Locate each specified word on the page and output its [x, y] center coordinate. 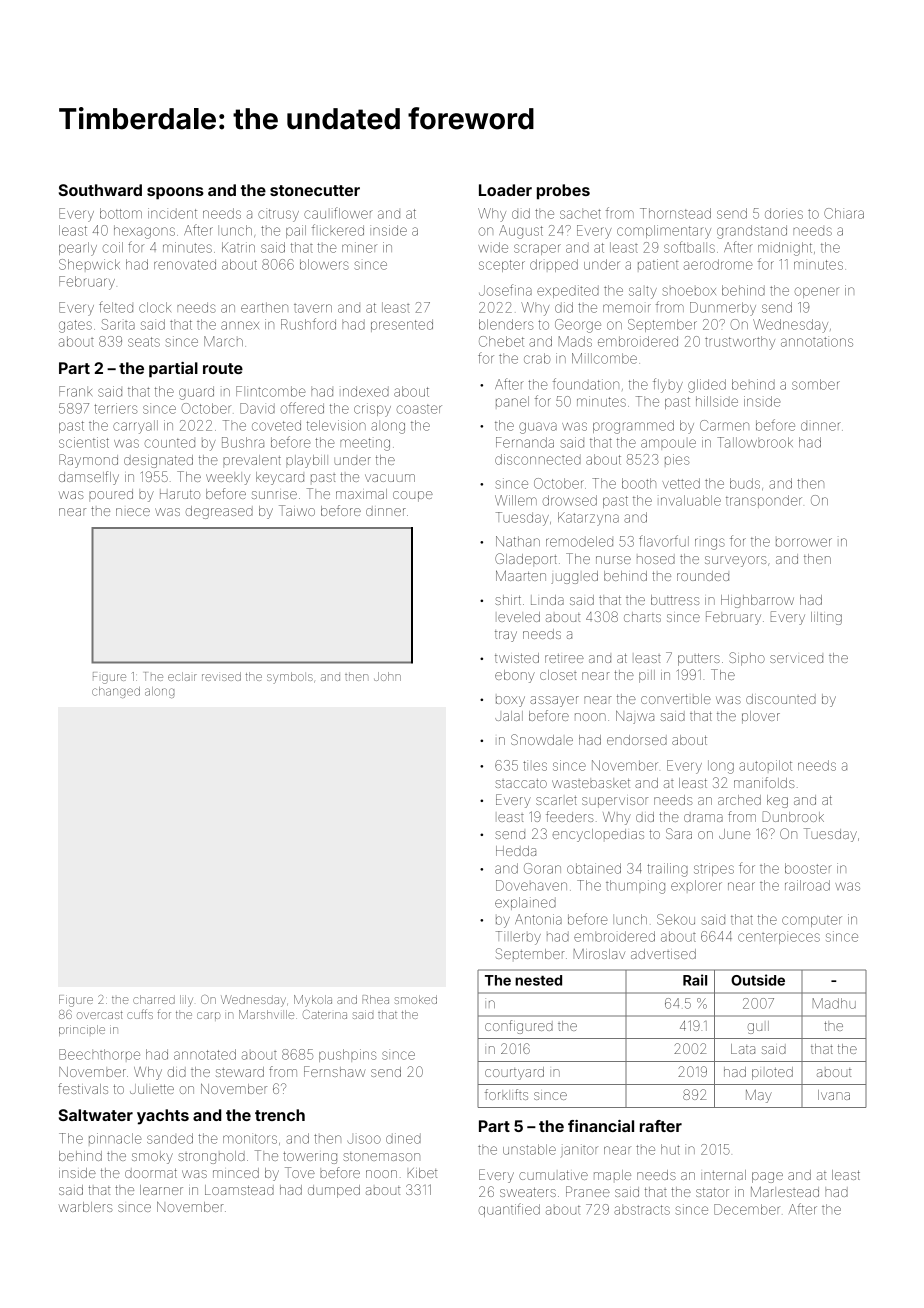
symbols [290, 678]
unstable [529, 1149]
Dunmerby [723, 309]
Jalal [509, 716]
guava [538, 428]
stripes [714, 869]
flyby [668, 385]
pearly [78, 249]
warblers [85, 1207]
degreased [219, 512]
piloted [772, 1073]
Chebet [501, 341]
